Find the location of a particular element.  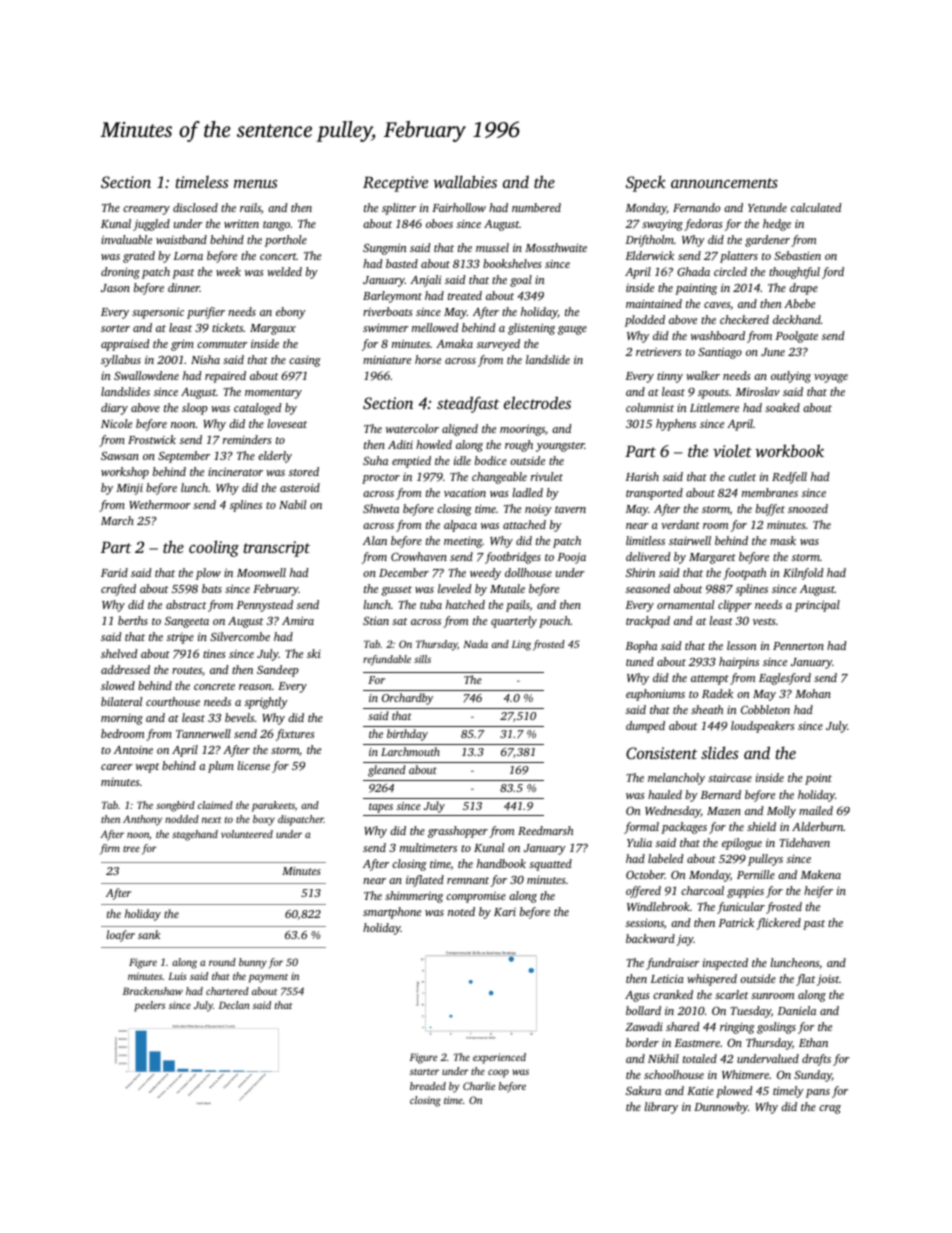

snoozed is located at coordinates (808, 508).
